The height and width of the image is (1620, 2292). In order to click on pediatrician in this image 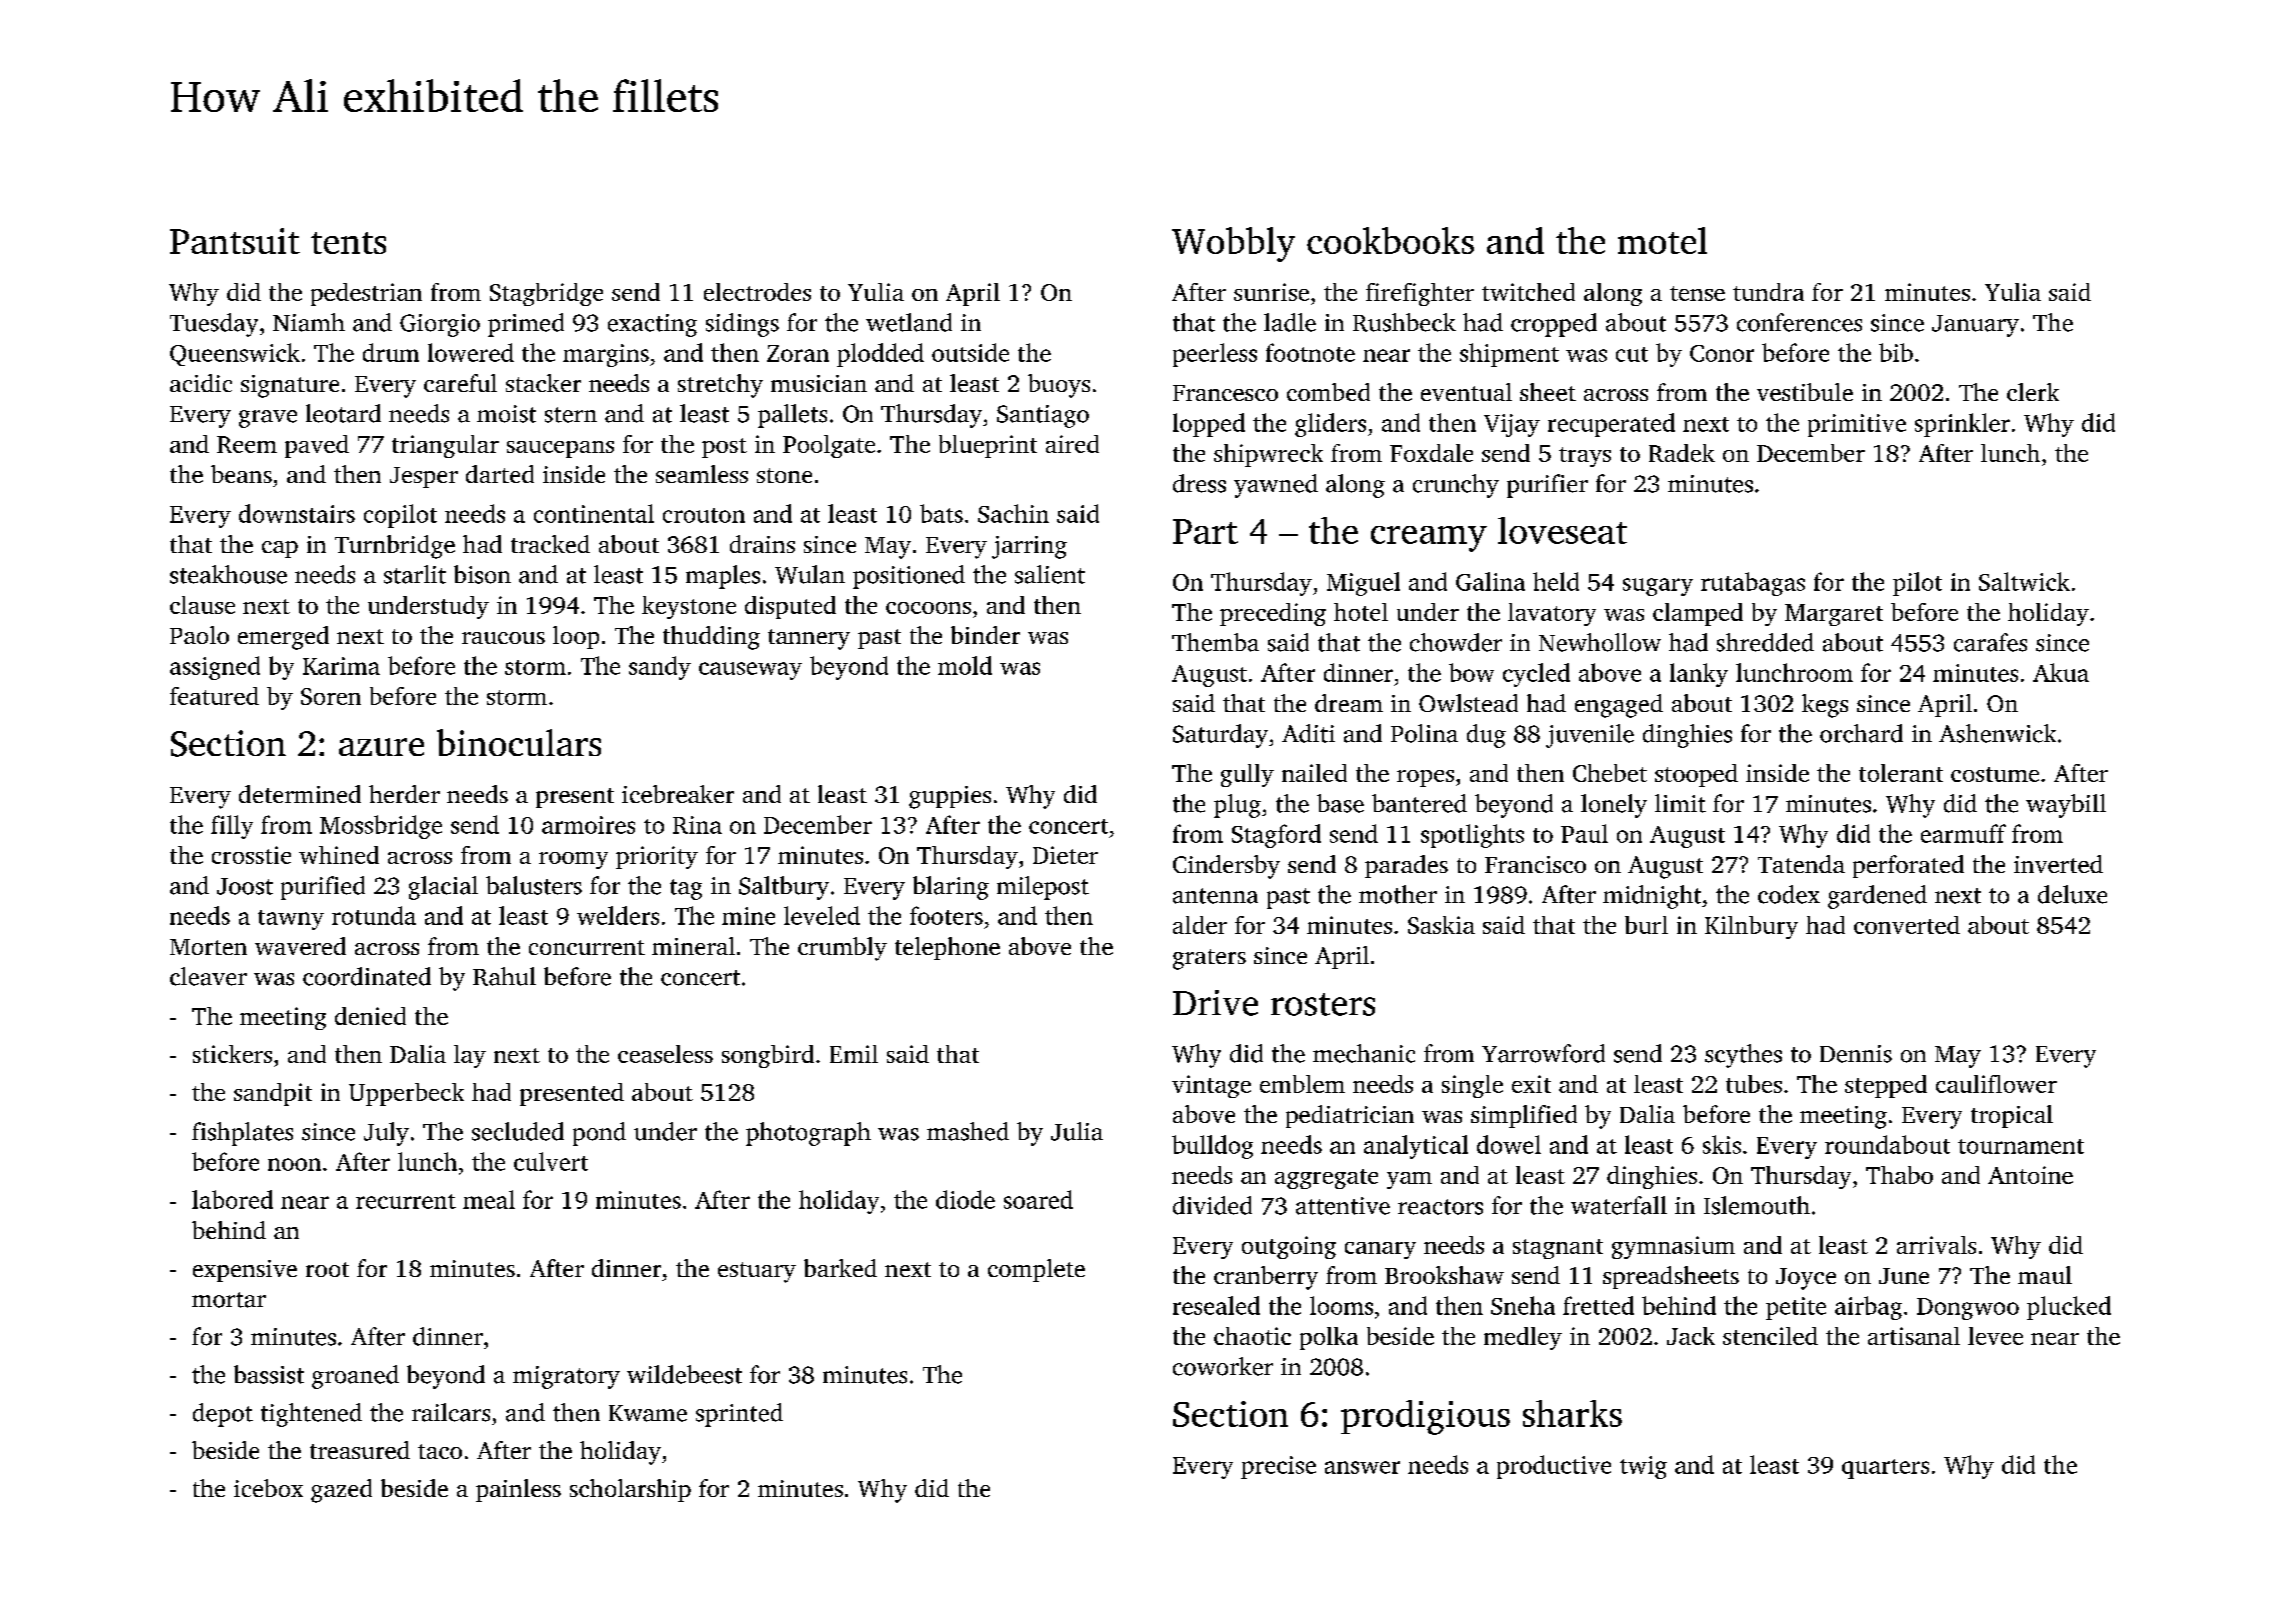, I will do `click(1350, 1116)`.
